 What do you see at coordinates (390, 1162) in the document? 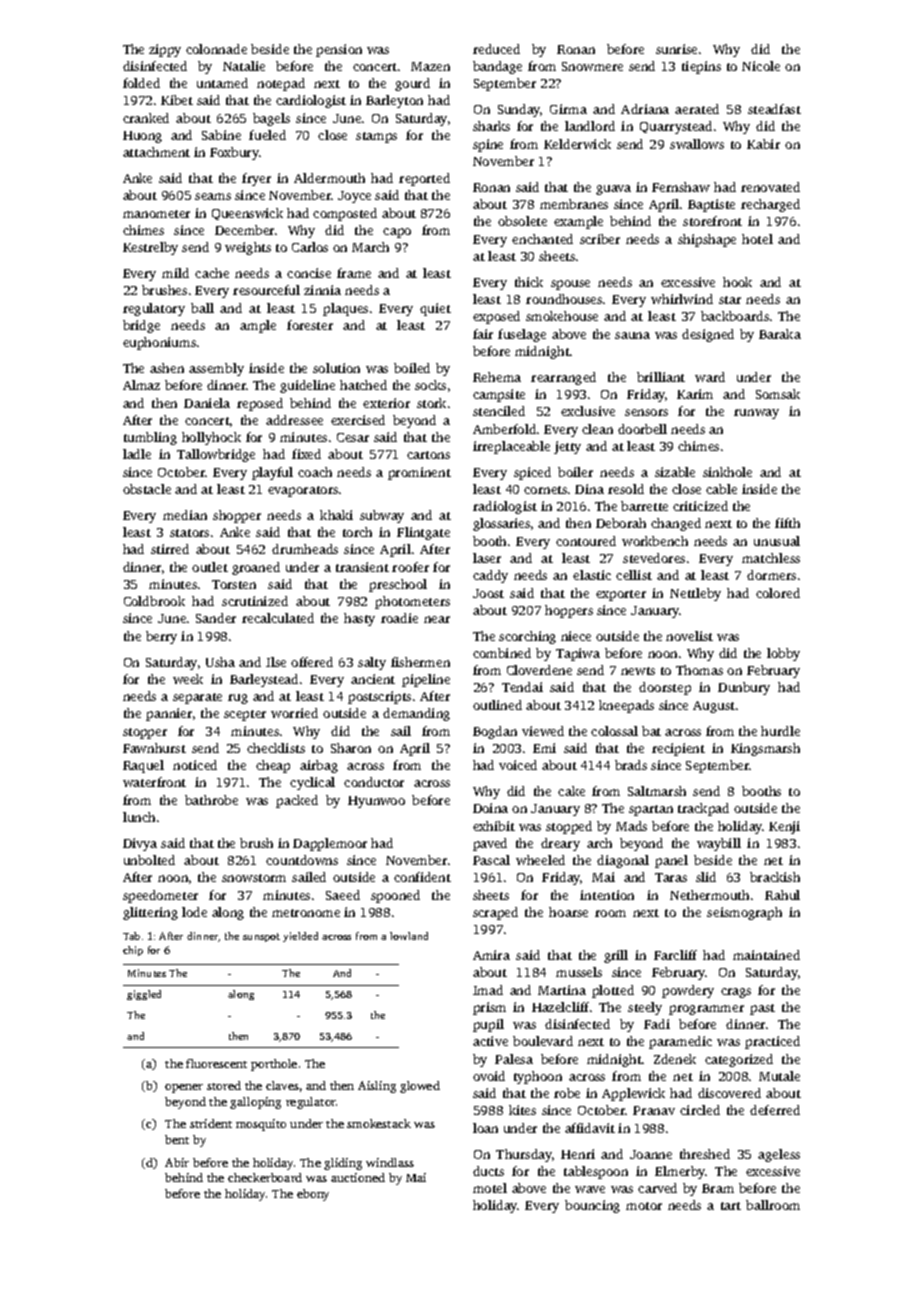
I see `windlass` at bounding box center [390, 1162].
